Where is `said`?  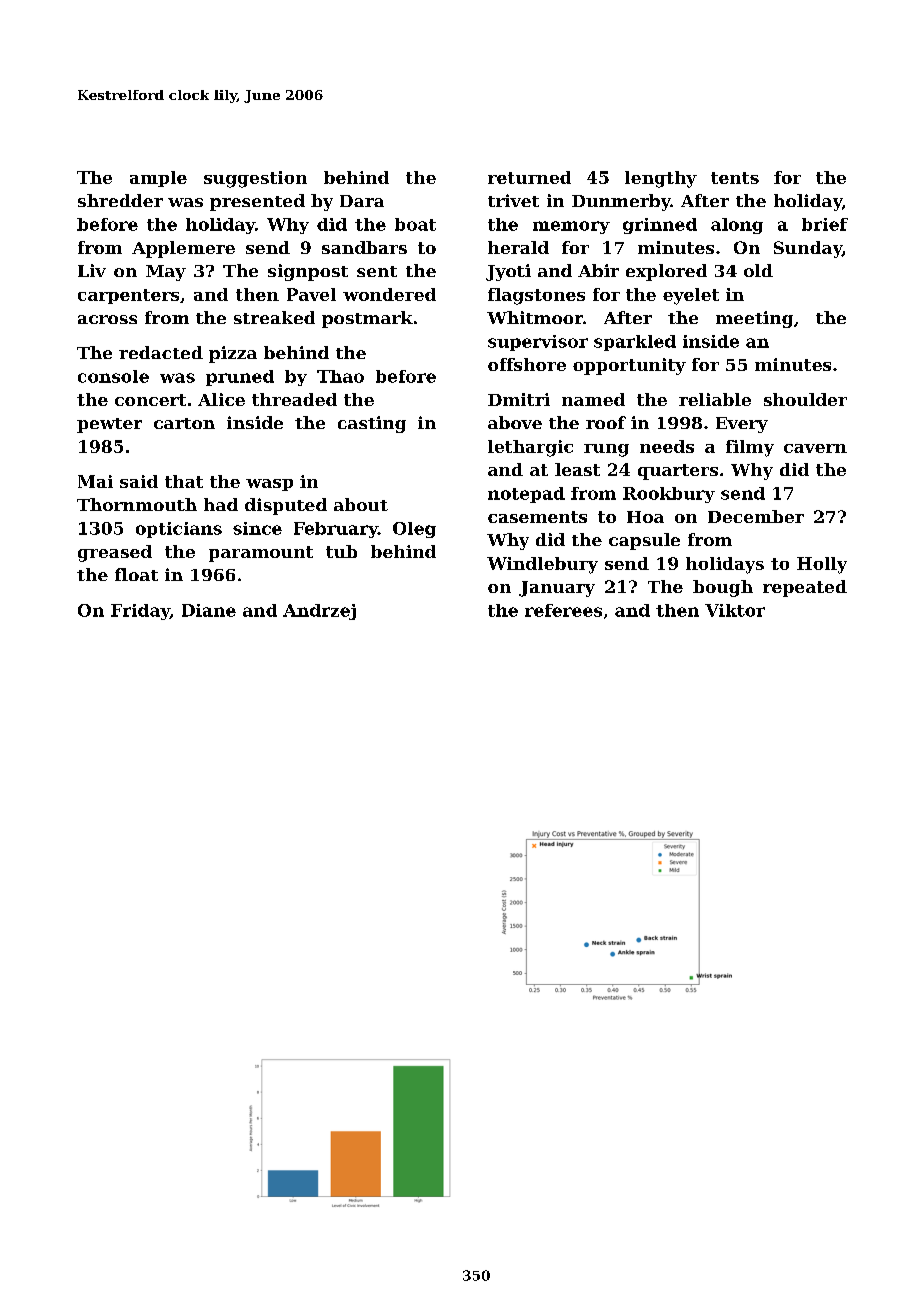 said is located at coordinates (139, 481).
